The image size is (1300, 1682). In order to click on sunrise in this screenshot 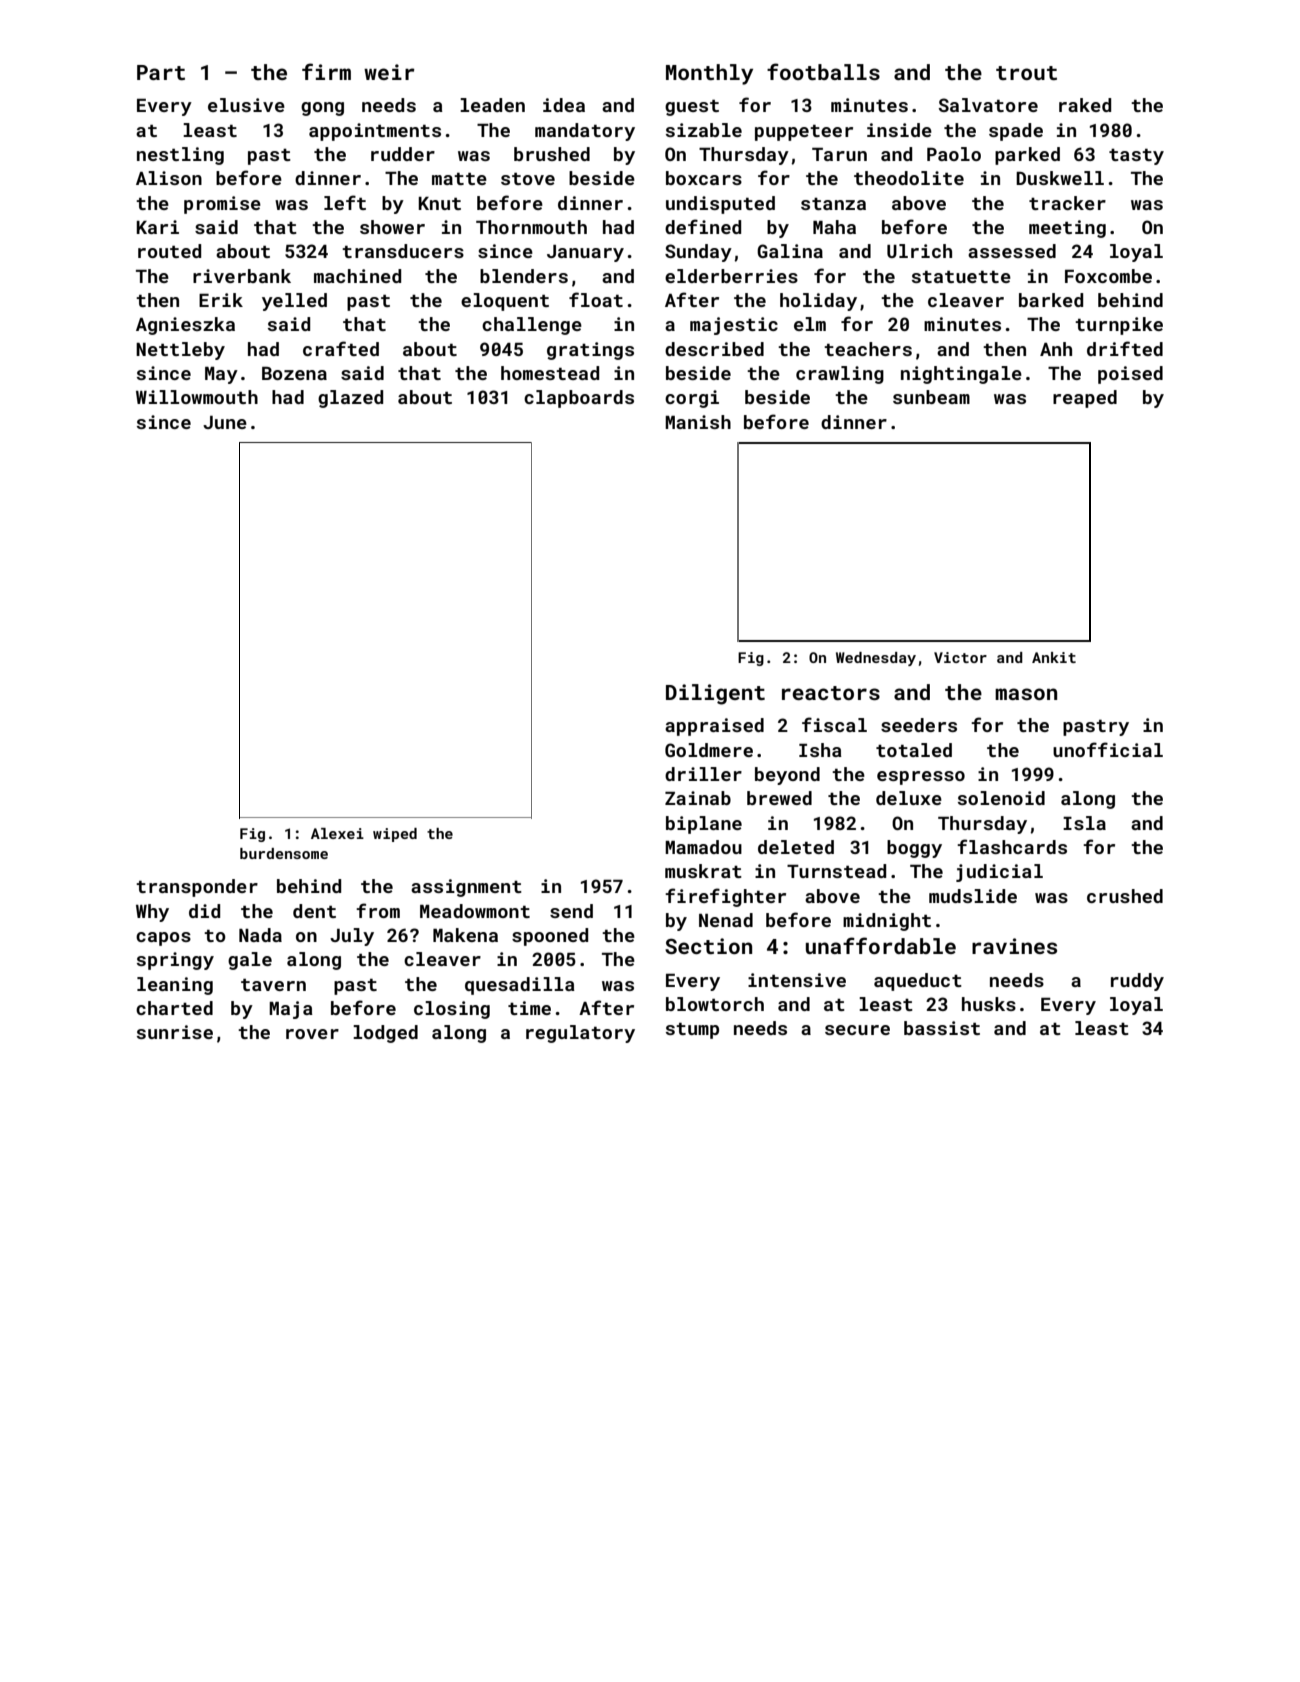, I will do `click(175, 1032)`.
